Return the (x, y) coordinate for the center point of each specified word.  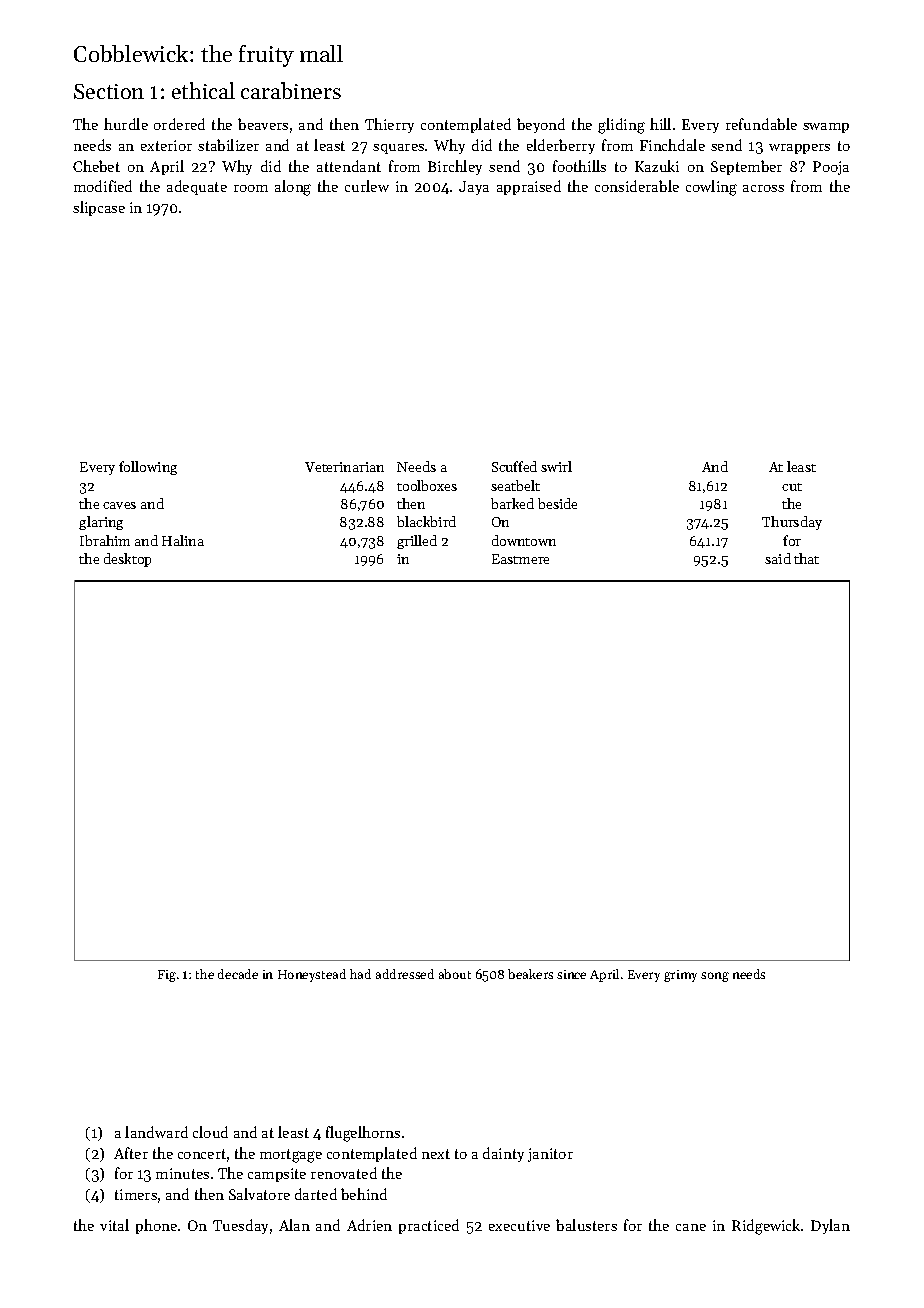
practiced (429, 1226)
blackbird (426, 521)
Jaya (474, 188)
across (763, 188)
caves (119, 505)
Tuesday (240, 1226)
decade (238, 974)
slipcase (99, 208)
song (715, 977)
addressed (405, 974)
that (806, 558)
